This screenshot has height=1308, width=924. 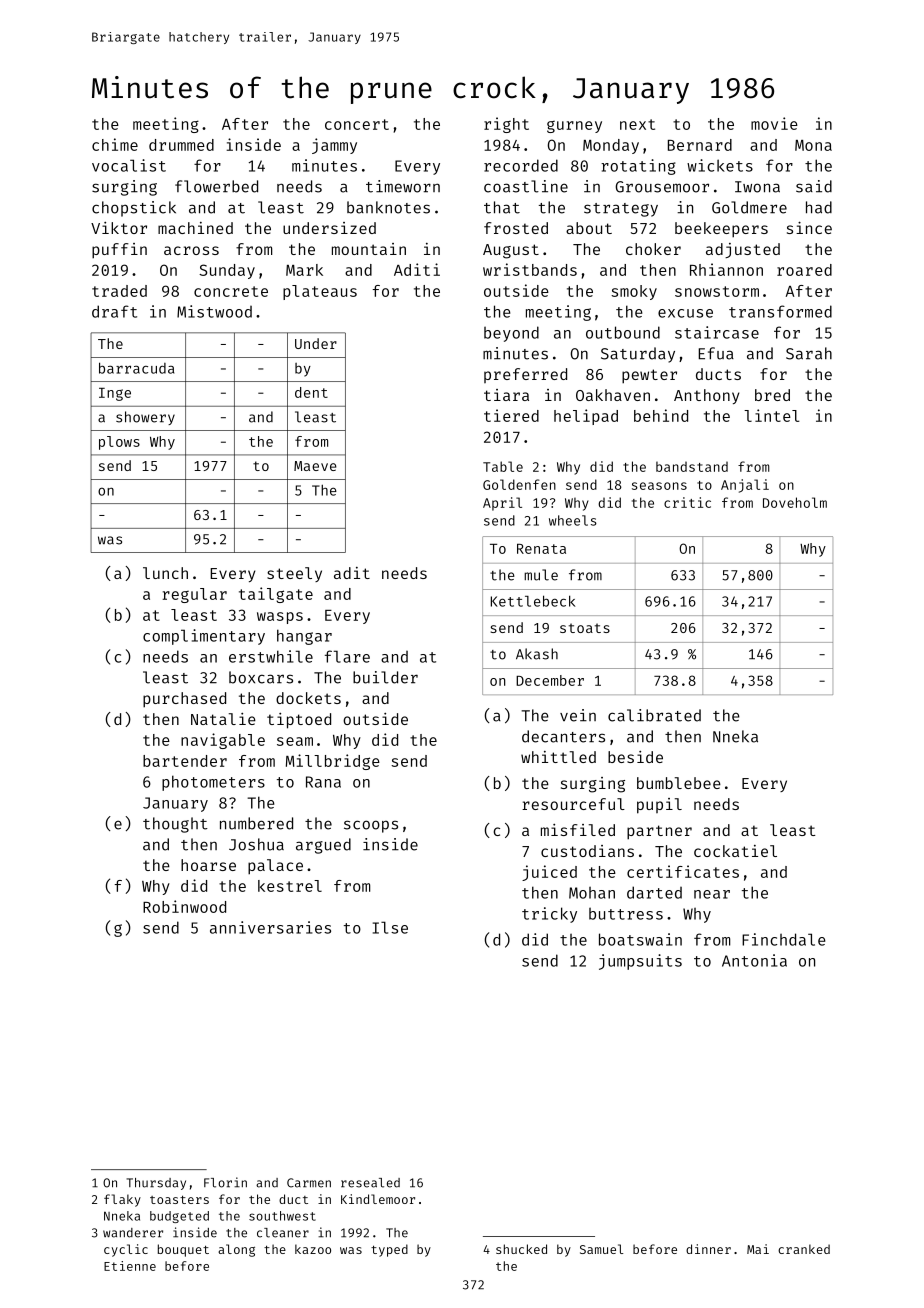 What do you see at coordinates (774, 123) in the screenshot?
I see `movie` at bounding box center [774, 123].
